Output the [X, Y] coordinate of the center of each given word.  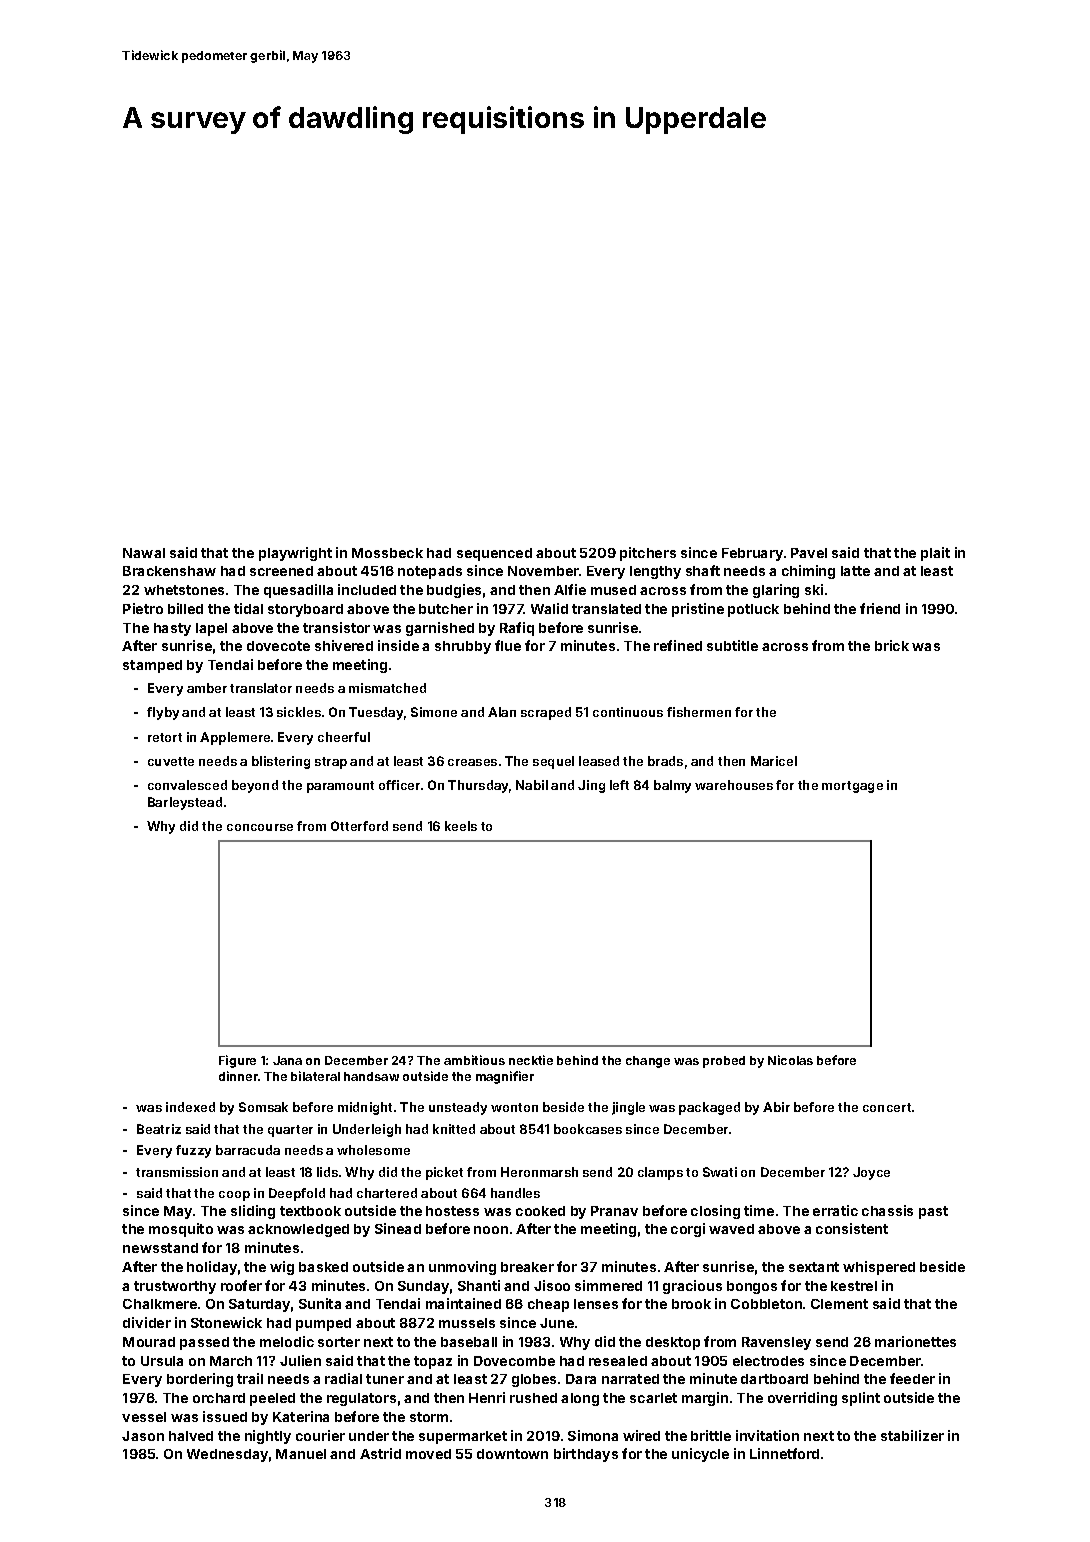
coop [234, 1196]
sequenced [494, 554]
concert [887, 1107]
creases [472, 762]
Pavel [809, 553]
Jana [287, 1060]
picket [444, 1173]
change [648, 1062]
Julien [300, 1360]
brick [892, 645]
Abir [776, 1107]
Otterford [359, 826]
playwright [295, 554]
